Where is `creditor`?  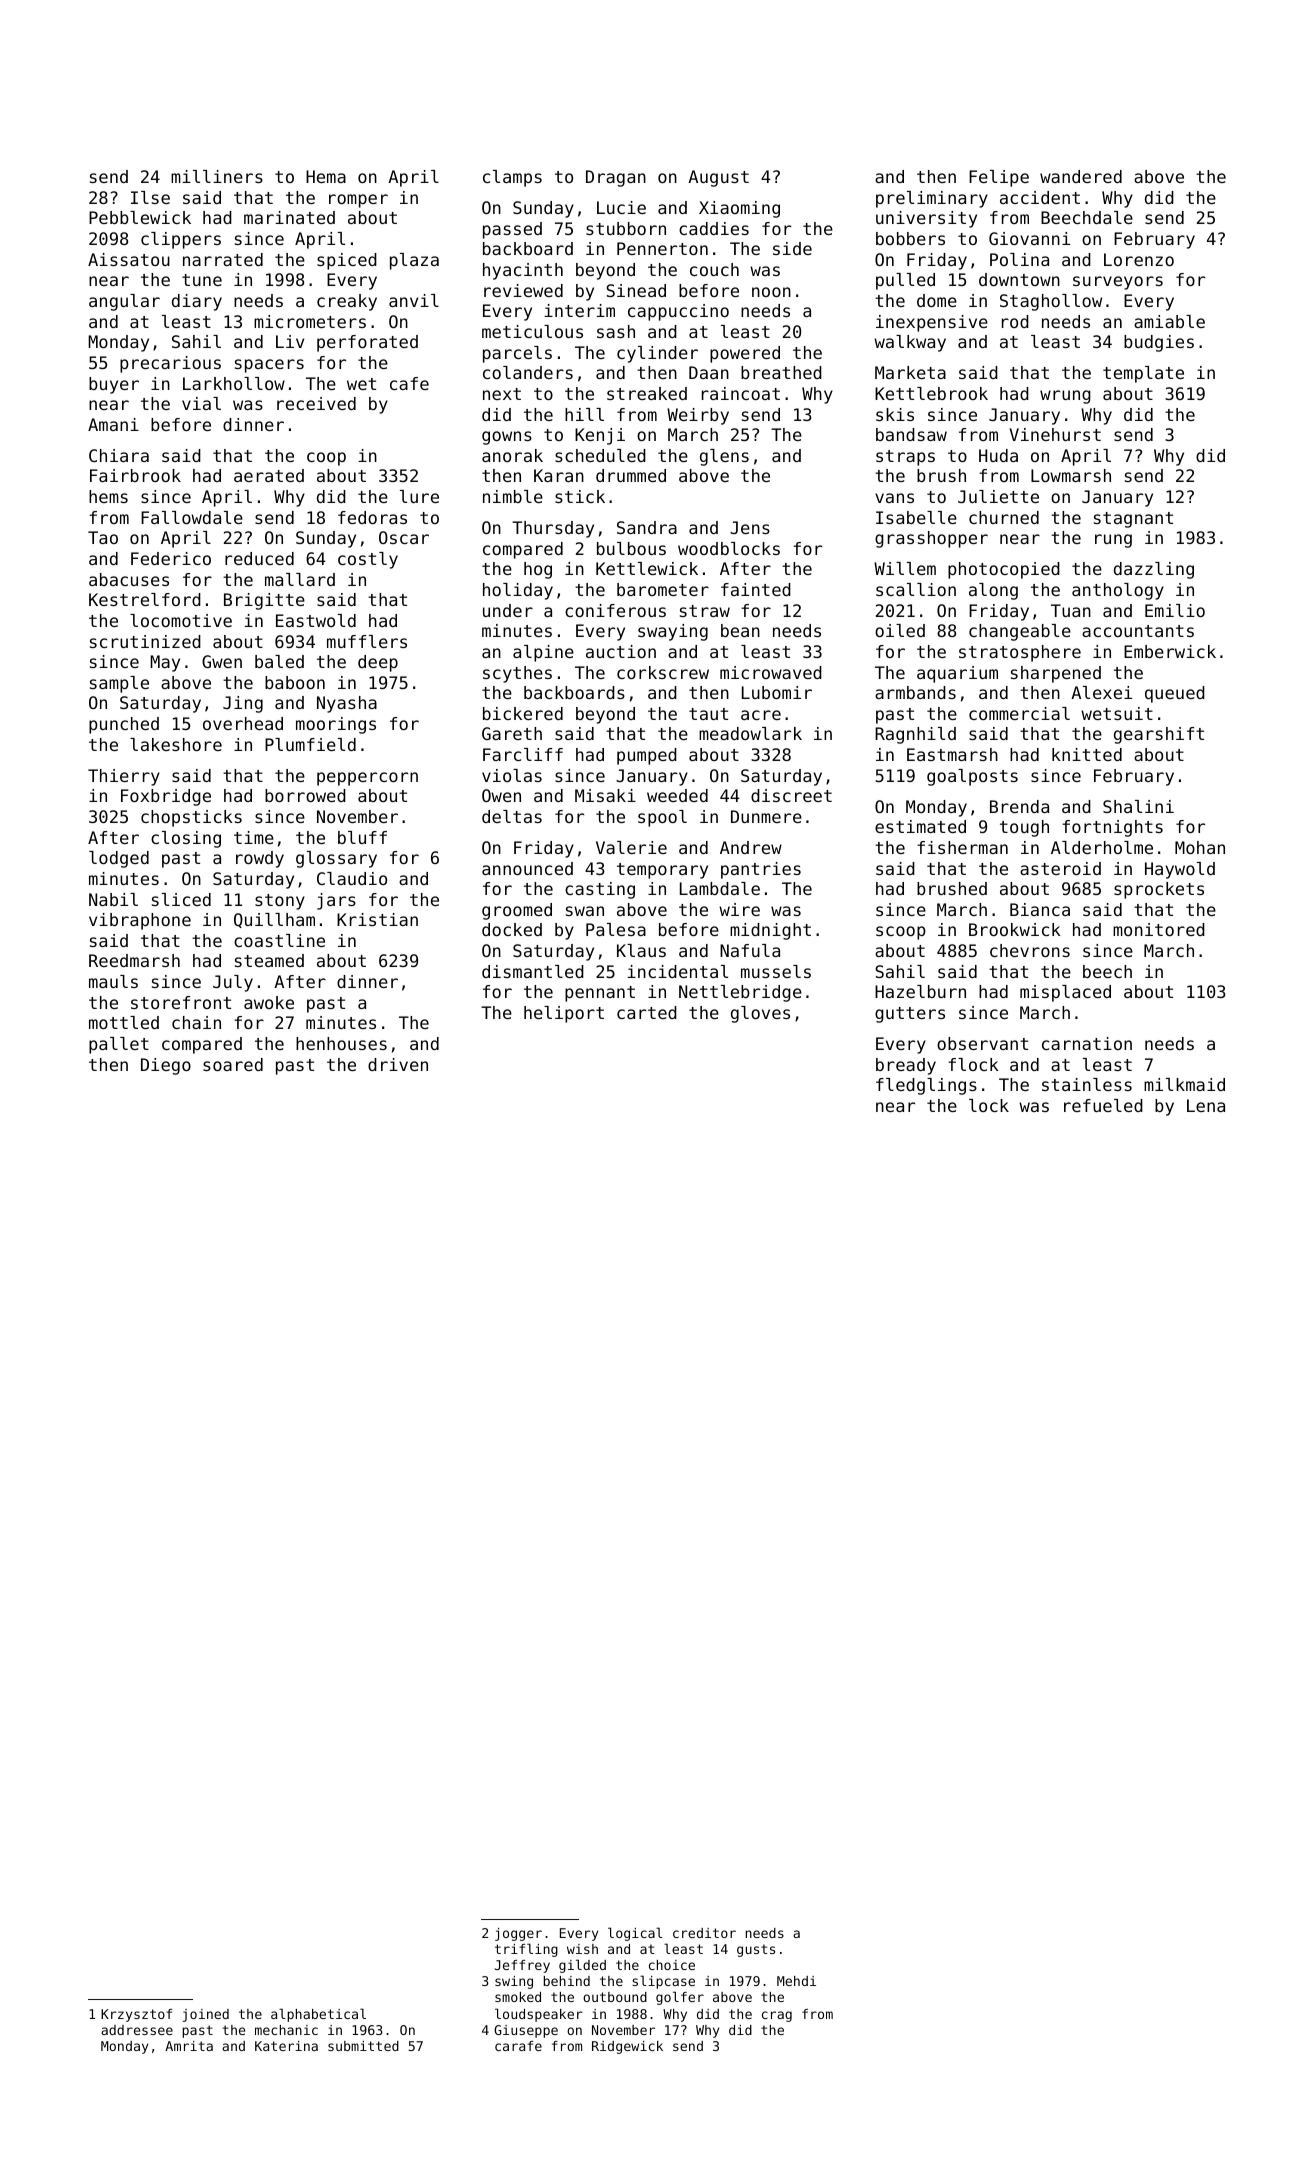
creditor is located at coordinates (704, 1933).
